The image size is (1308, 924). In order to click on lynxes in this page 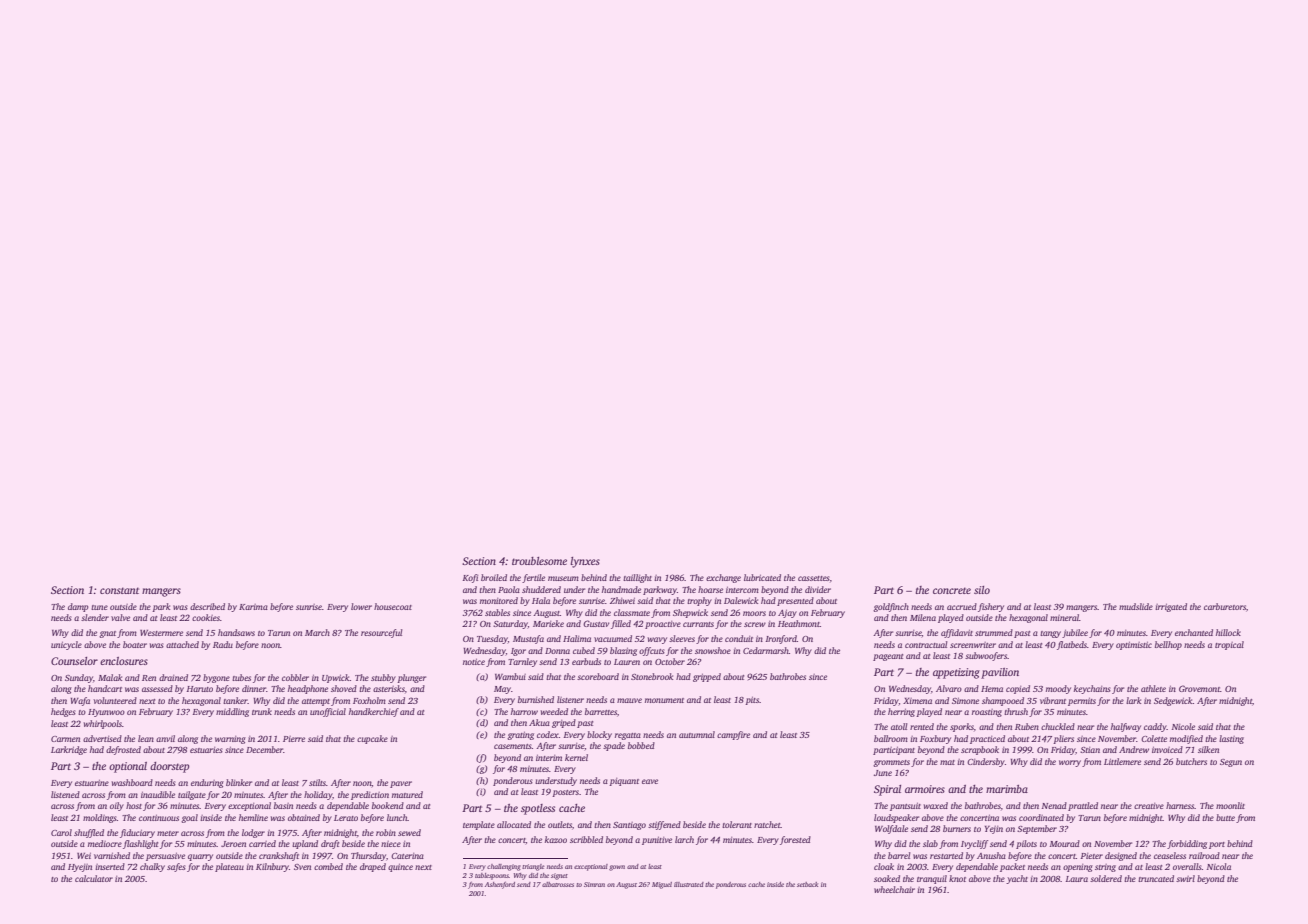, I will do `click(585, 562)`.
